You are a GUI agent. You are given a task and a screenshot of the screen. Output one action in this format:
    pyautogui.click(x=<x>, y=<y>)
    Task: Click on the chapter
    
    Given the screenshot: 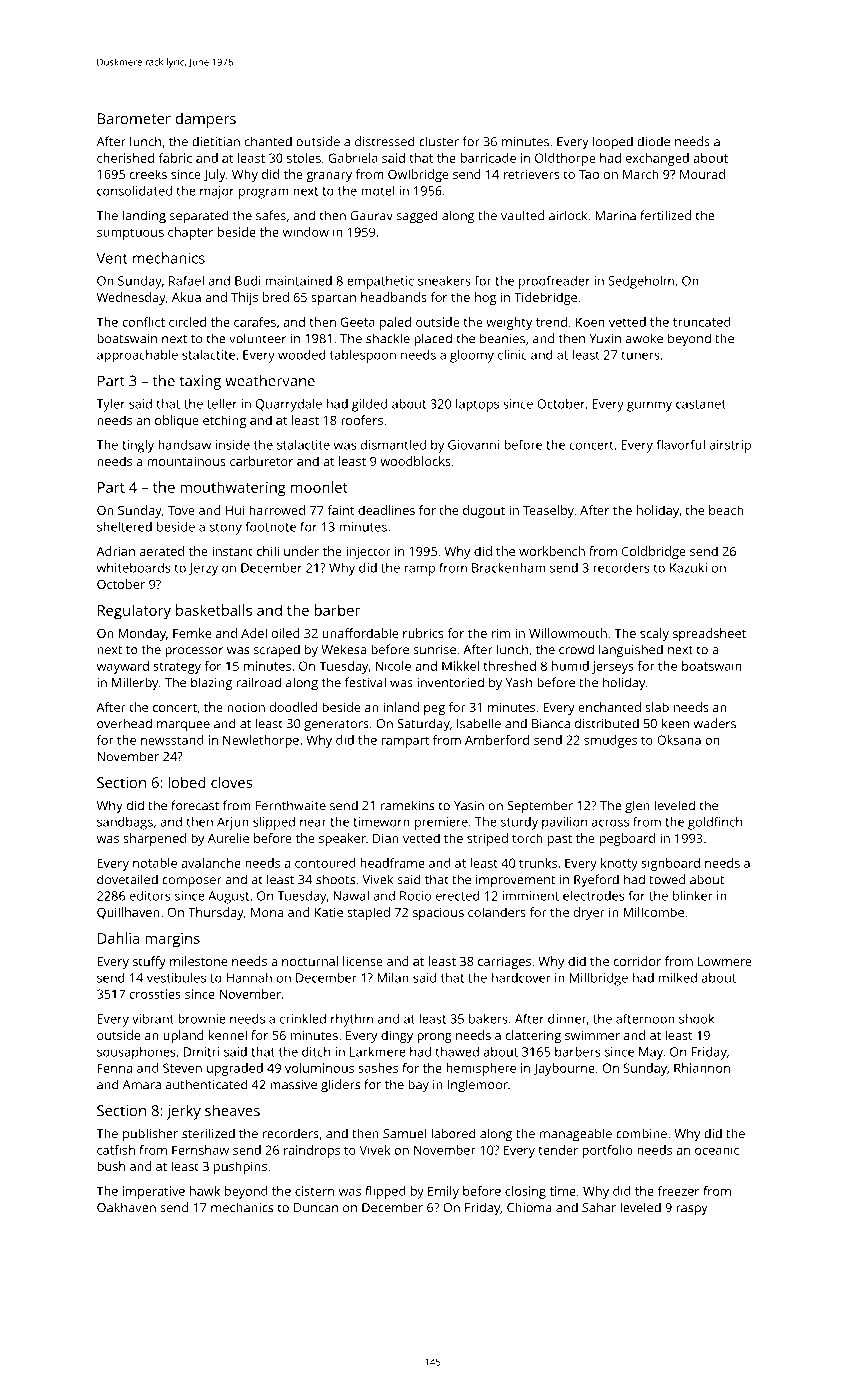 What is the action you would take?
    pyautogui.click(x=190, y=233)
